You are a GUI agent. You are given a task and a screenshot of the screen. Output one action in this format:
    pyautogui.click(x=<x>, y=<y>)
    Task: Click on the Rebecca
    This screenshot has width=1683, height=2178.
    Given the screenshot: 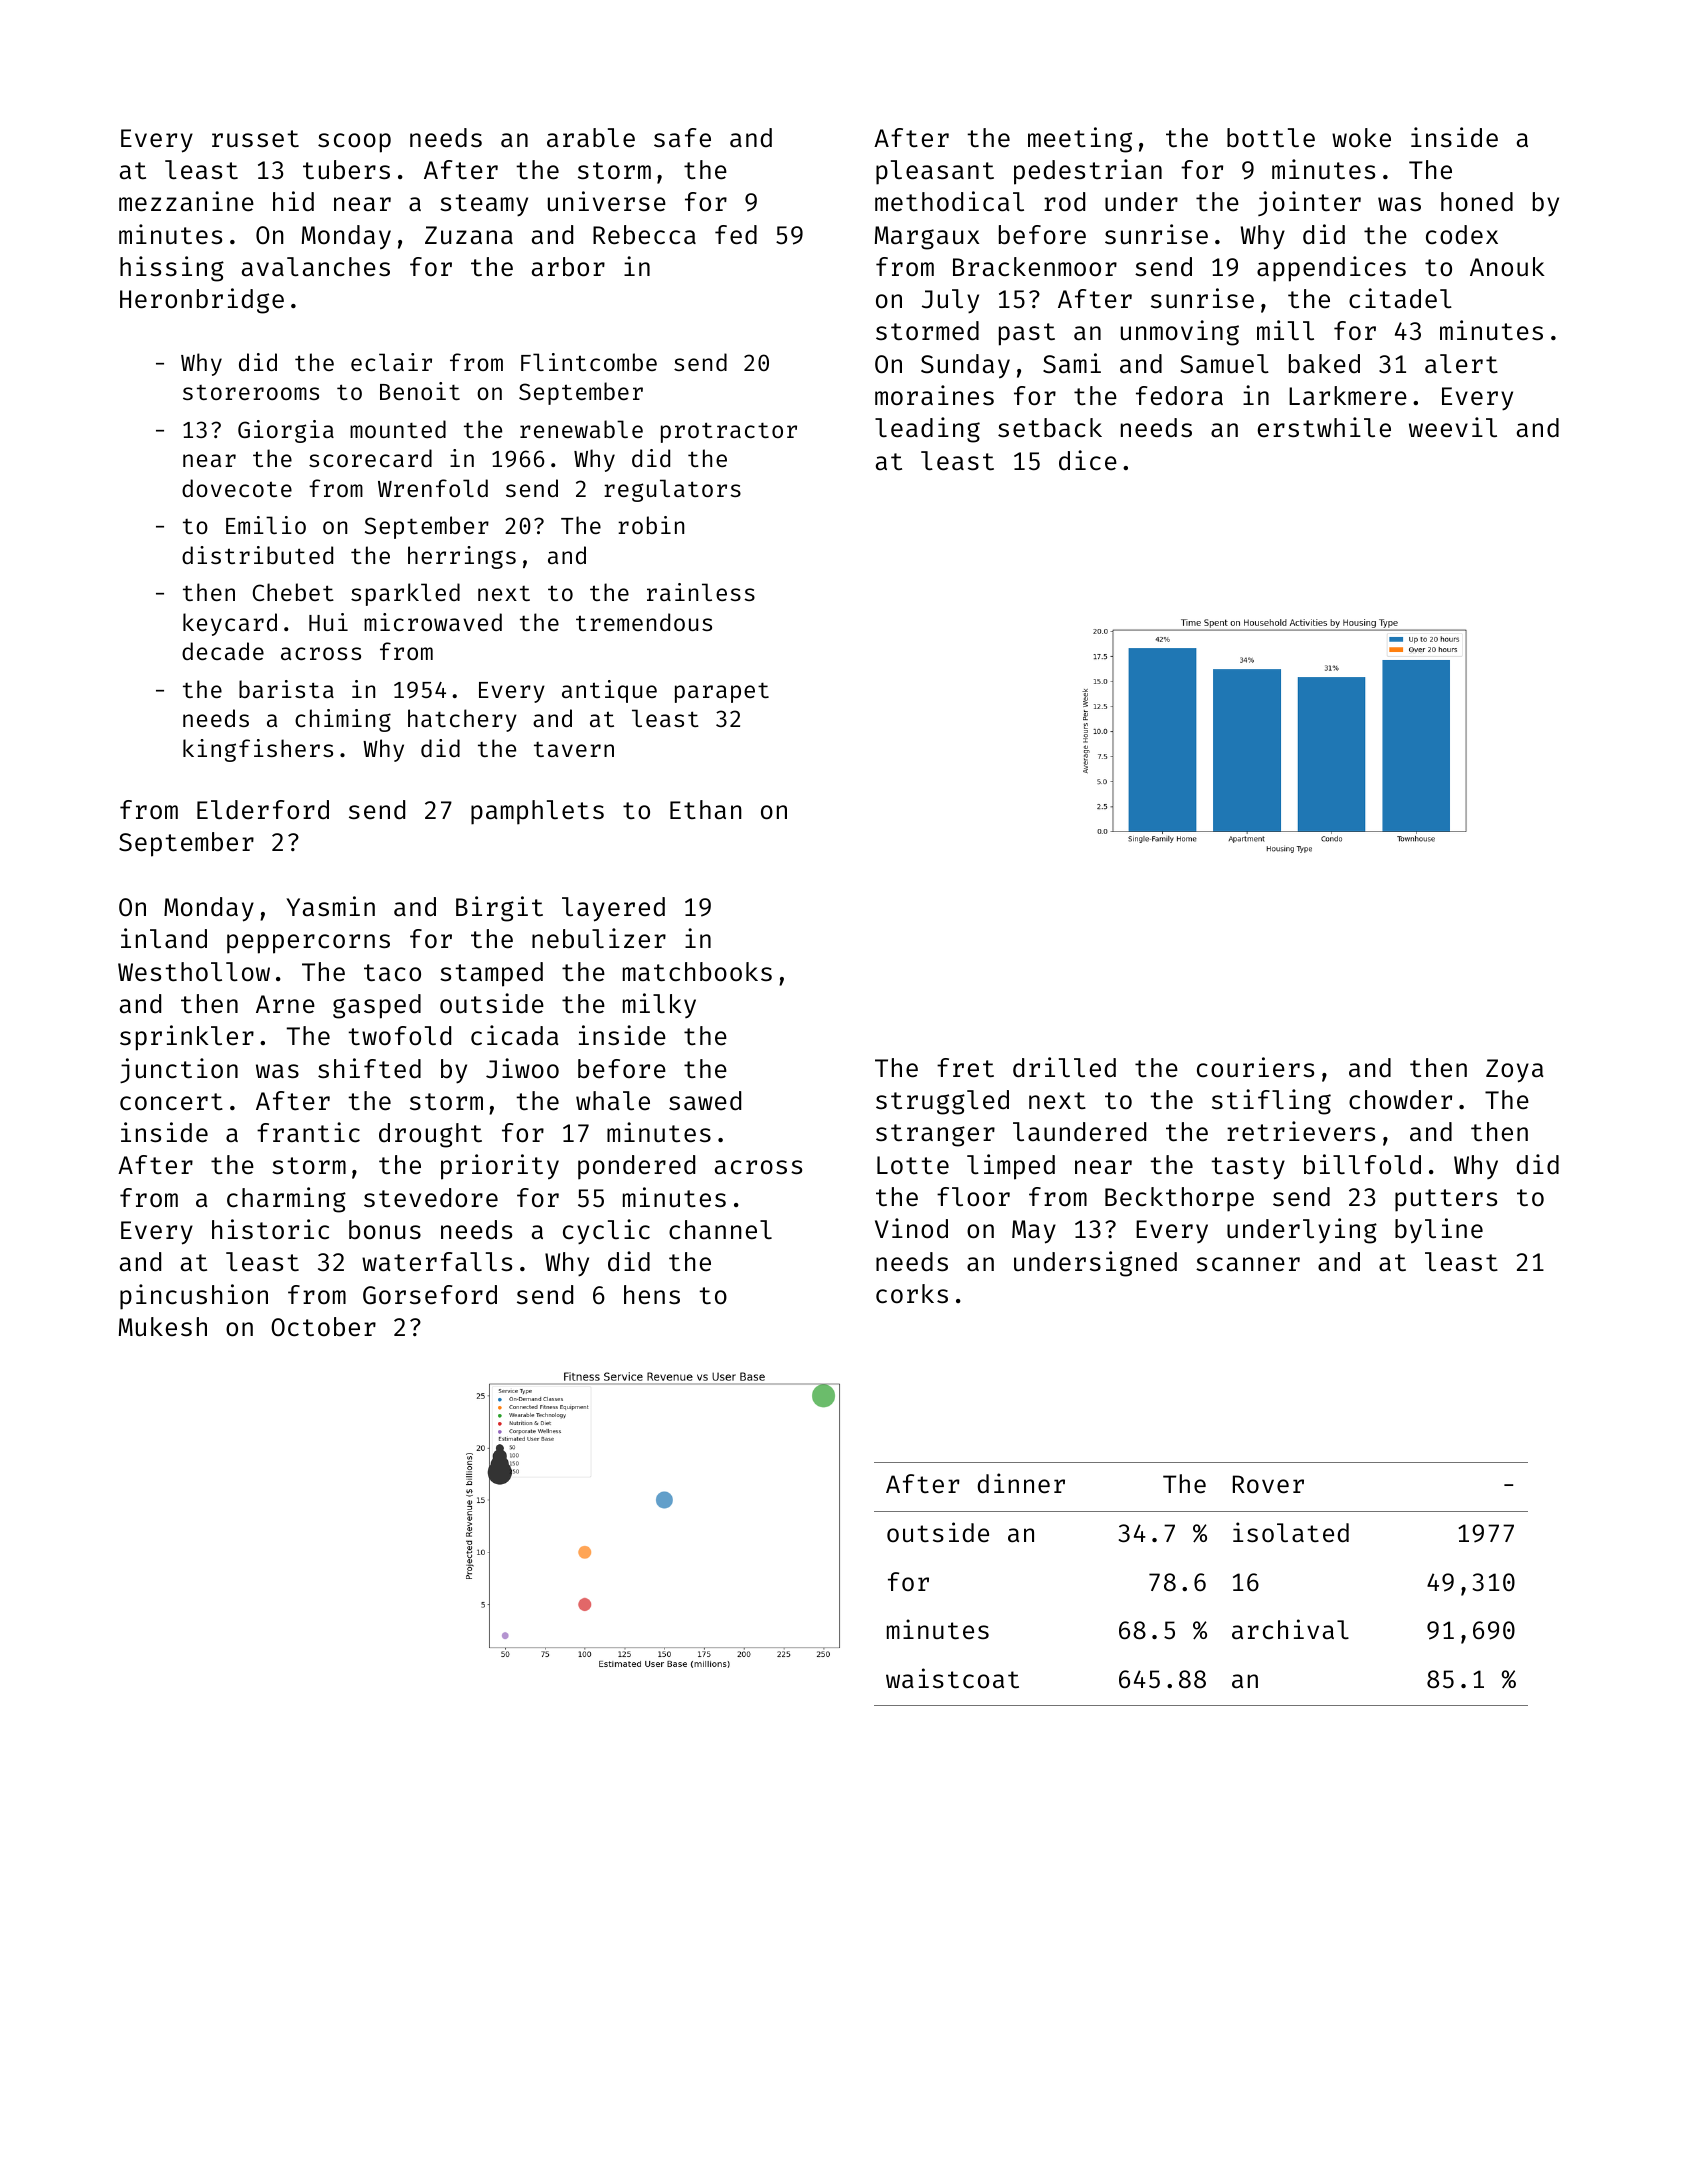 What is the action you would take?
    pyautogui.click(x=644, y=235)
